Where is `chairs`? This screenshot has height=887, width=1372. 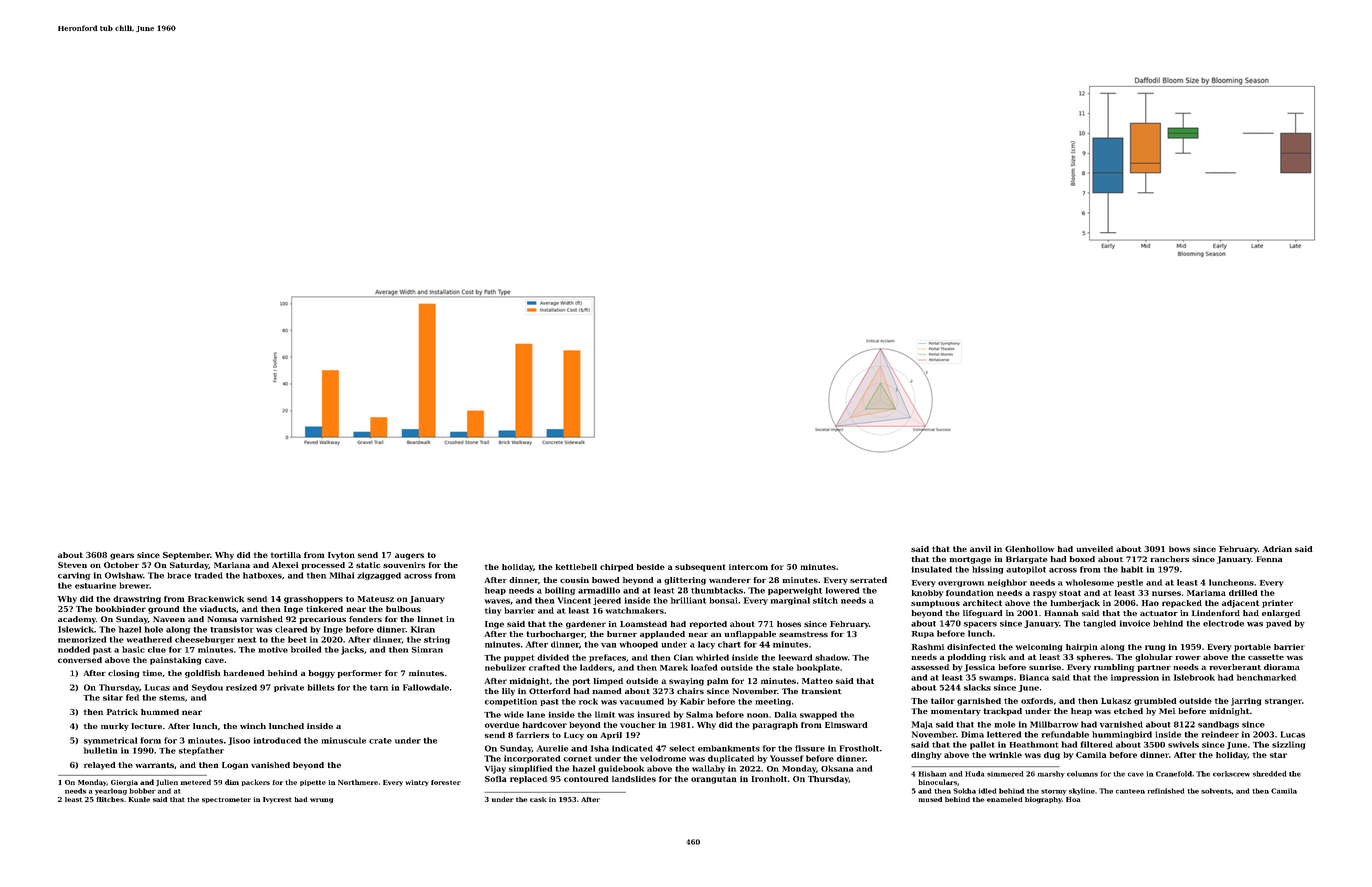
chairs is located at coordinates (690, 691).
